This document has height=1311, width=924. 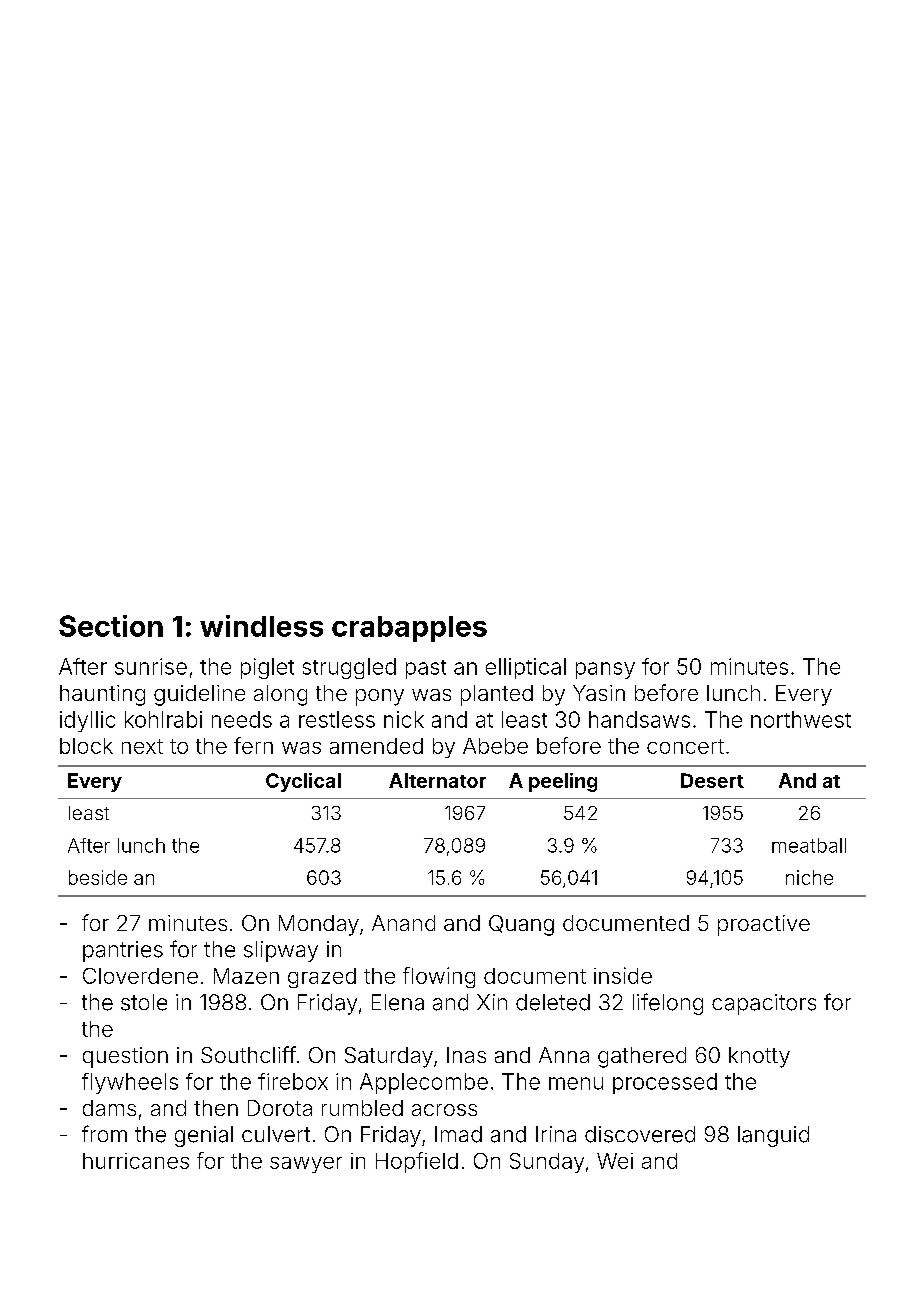 What do you see at coordinates (426, 669) in the document?
I see `past` at bounding box center [426, 669].
